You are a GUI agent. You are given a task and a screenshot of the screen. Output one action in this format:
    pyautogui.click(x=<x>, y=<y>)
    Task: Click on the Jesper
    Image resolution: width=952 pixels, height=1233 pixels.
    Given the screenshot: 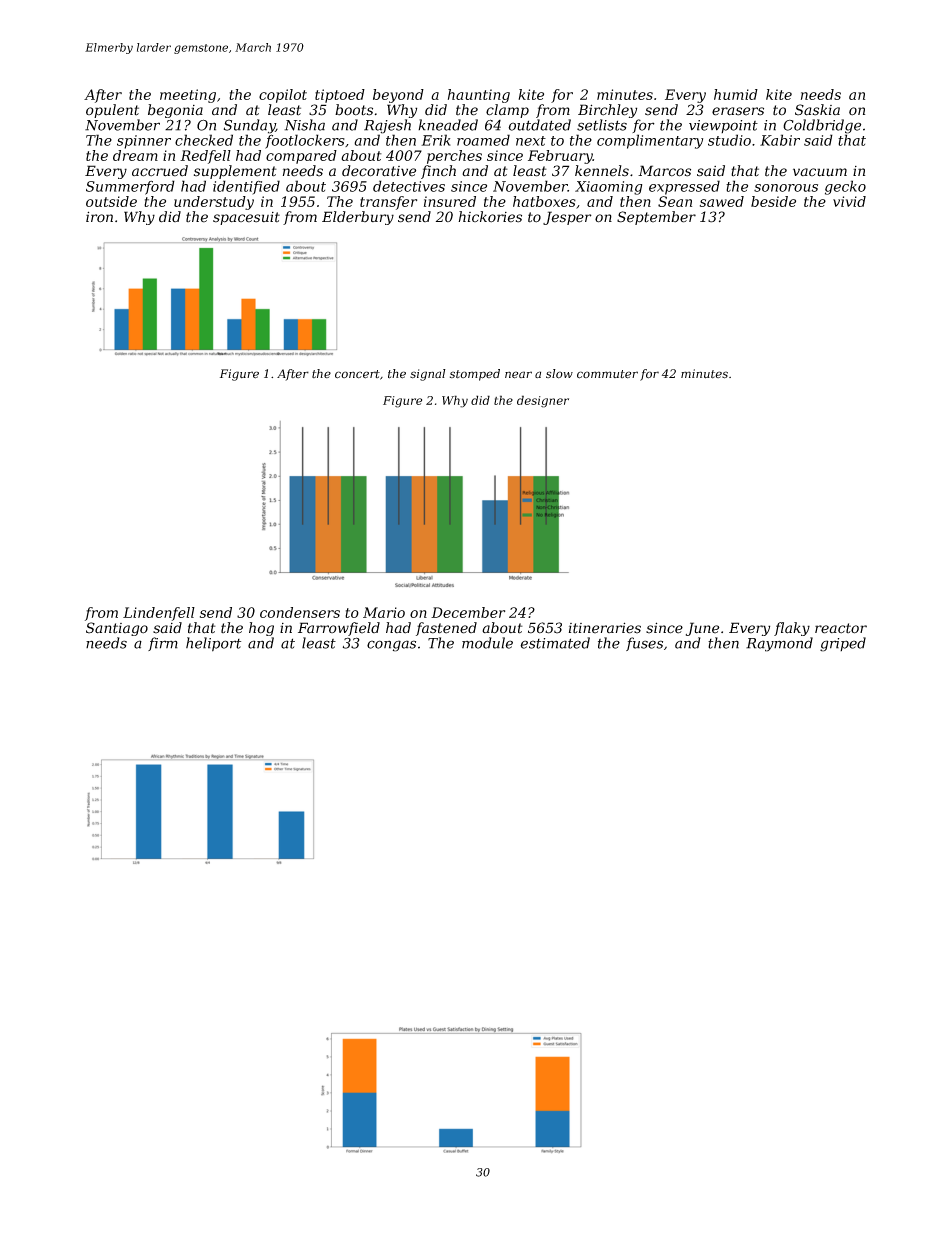 What is the action you would take?
    pyautogui.click(x=567, y=218)
